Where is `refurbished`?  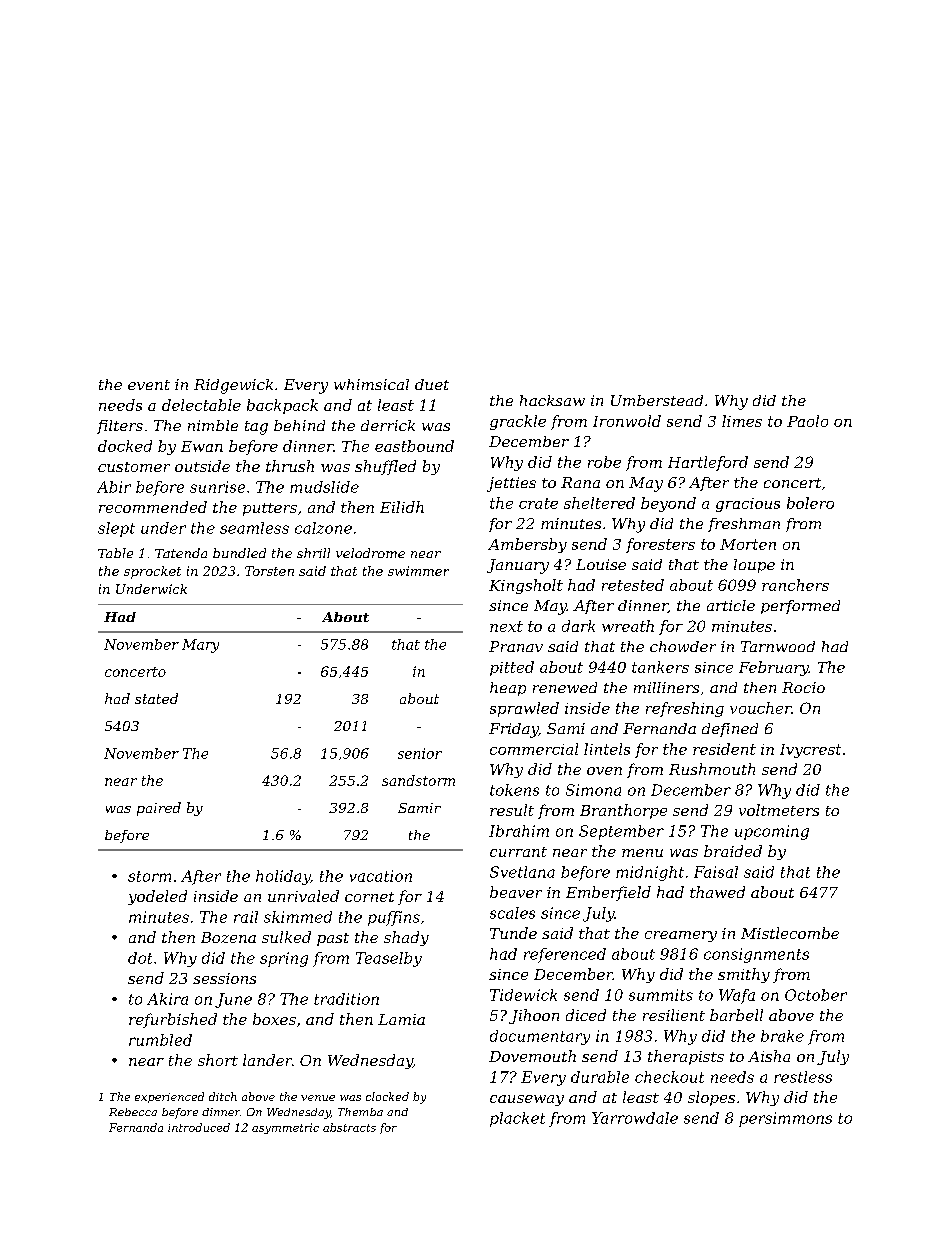
refurbished is located at coordinates (173, 1020).
